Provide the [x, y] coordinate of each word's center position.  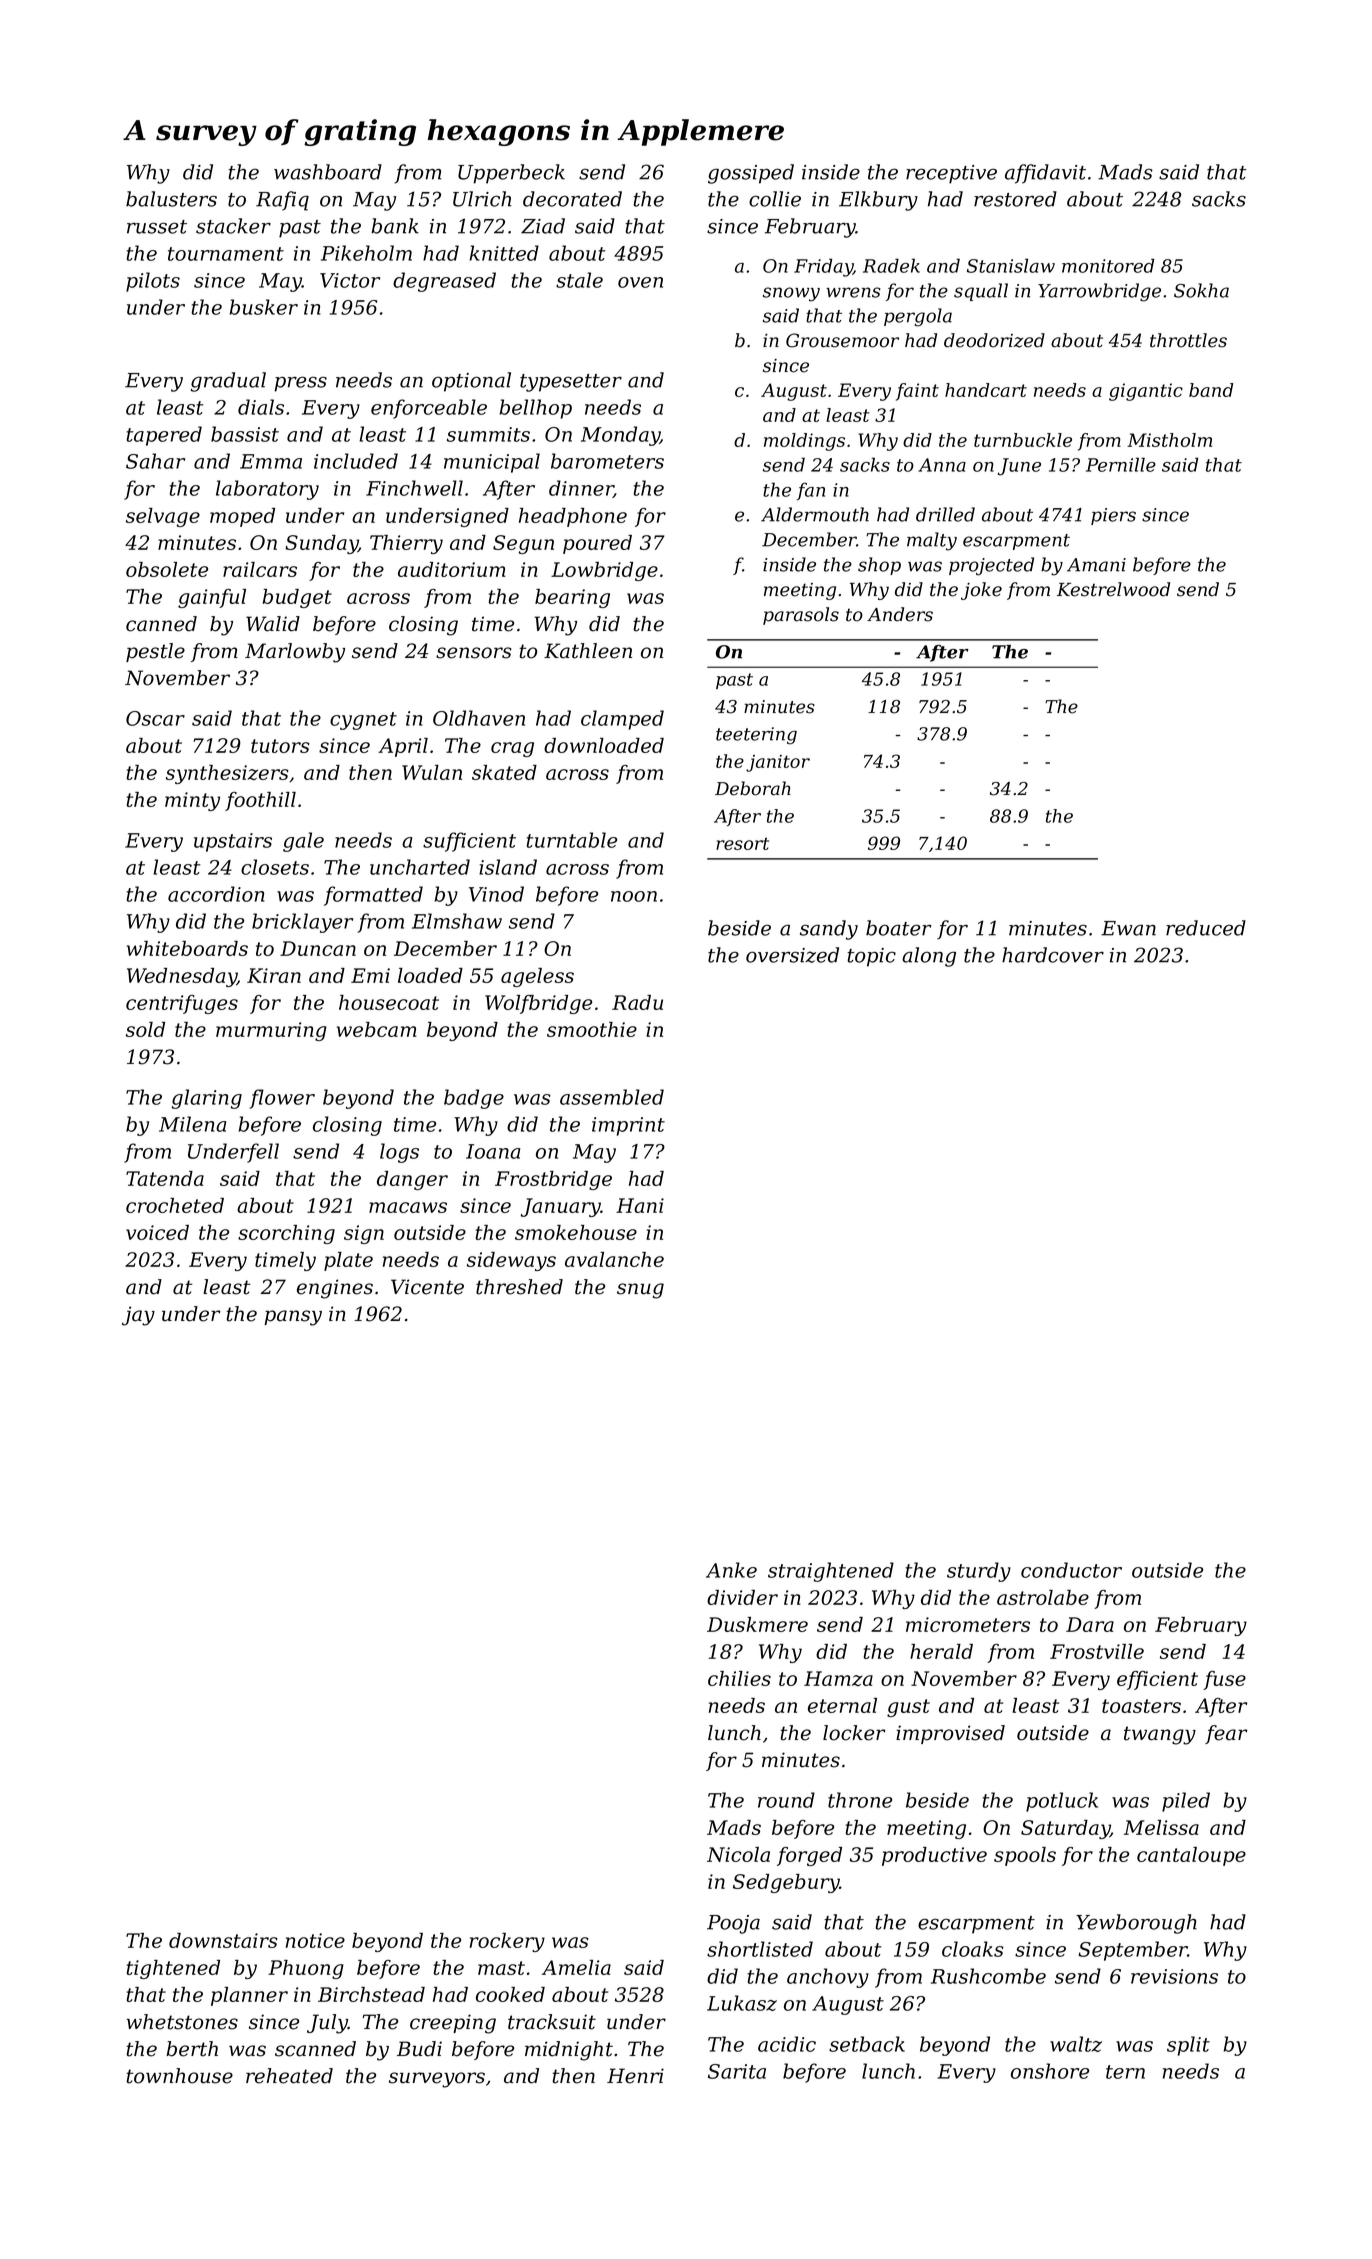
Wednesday [182, 977]
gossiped [751, 174]
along [929, 957]
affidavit [1045, 174]
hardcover [1053, 955]
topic [871, 957]
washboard [328, 172]
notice [315, 1940]
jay [138, 1316]
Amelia [576, 1967]
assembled [612, 1097]
